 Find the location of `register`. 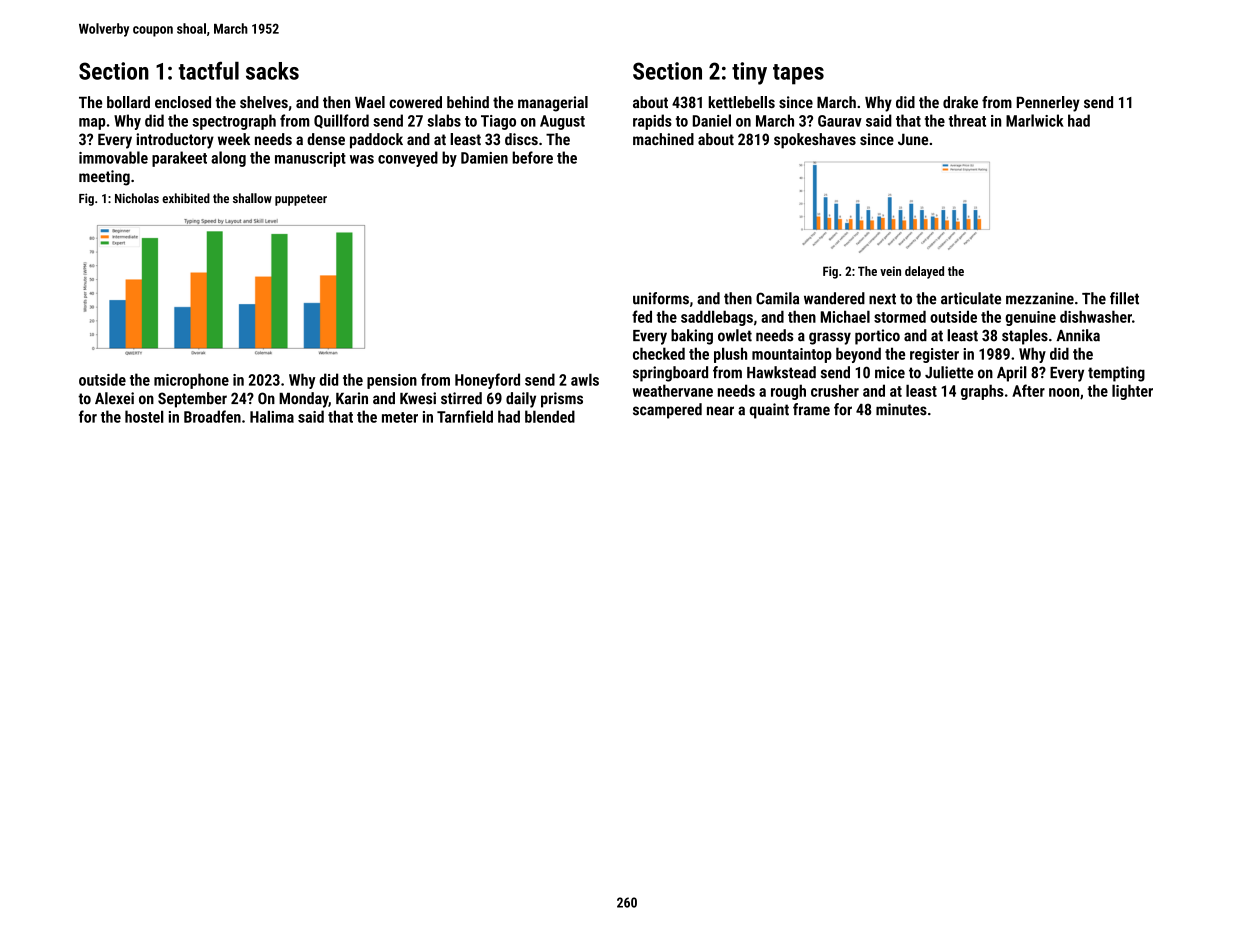

register is located at coordinates (934, 355).
